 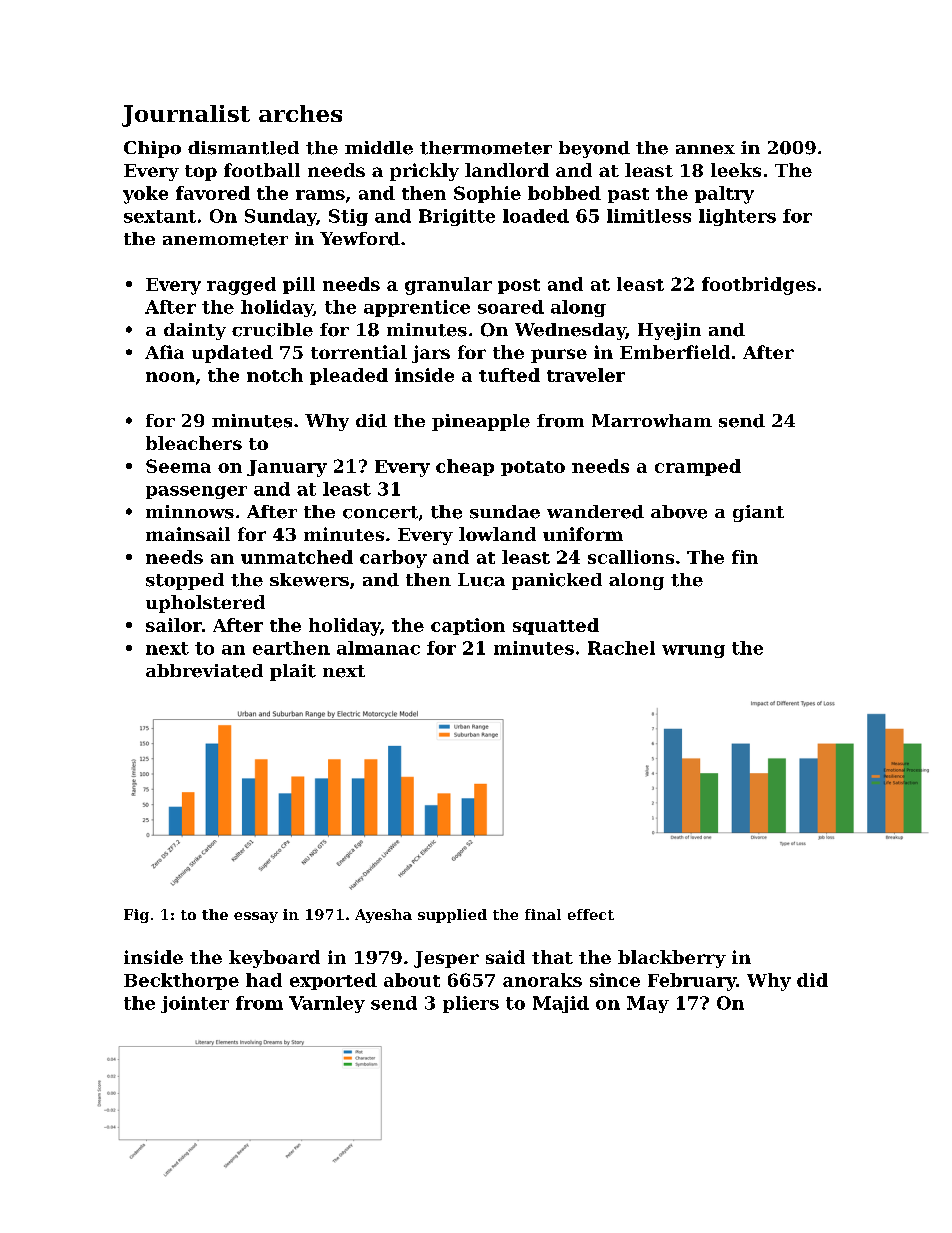 I want to click on wrung, so click(x=693, y=651).
